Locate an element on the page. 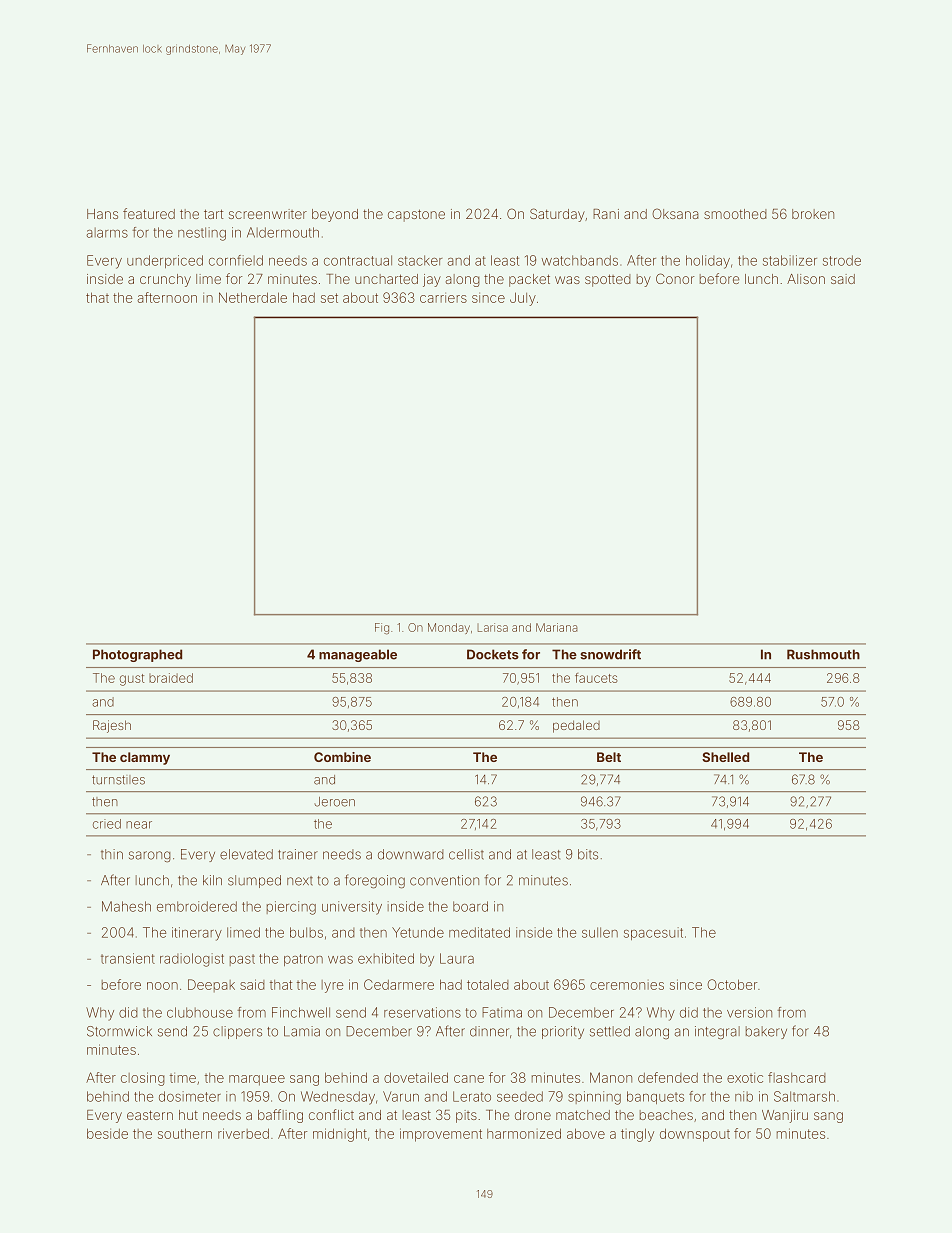 The image size is (952, 1233). Combine is located at coordinates (342, 757).
